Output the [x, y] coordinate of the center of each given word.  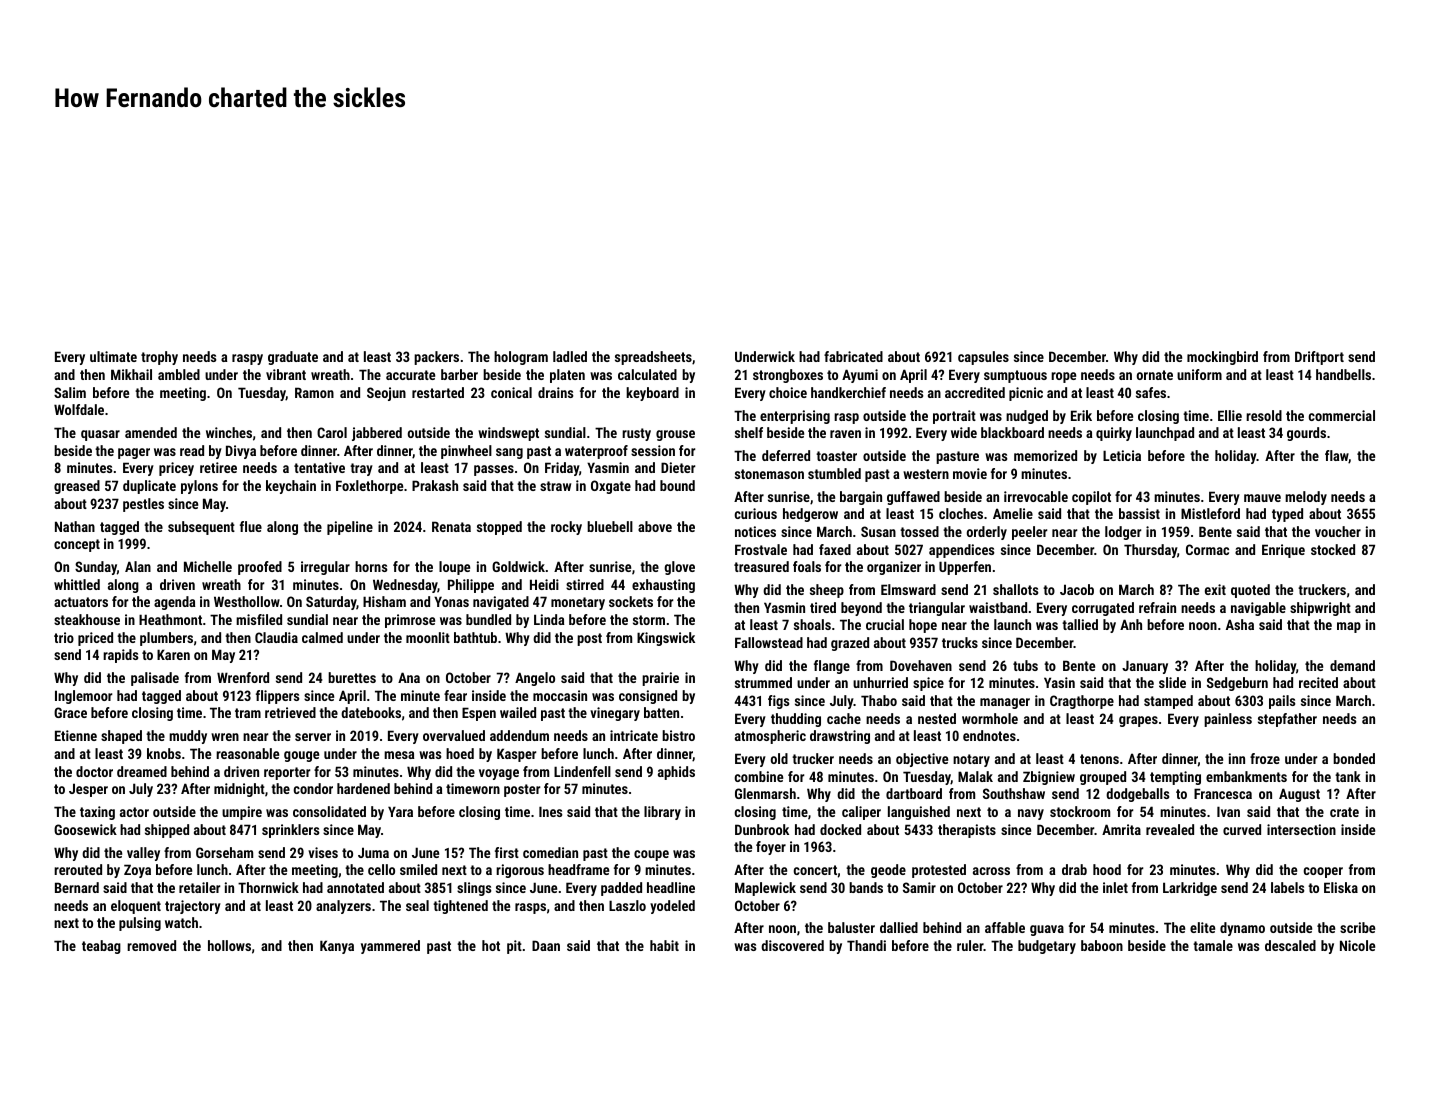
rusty [636, 434]
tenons [1099, 759]
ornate [1155, 375]
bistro [678, 735]
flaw [1337, 456]
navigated [501, 603]
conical [511, 392]
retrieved [290, 712]
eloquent [136, 907]
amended [151, 432]
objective [922, 760]
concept [77, 545]
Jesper [88, 790]
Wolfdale [79, 409]
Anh [1131, 624]
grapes [1138, 721]
